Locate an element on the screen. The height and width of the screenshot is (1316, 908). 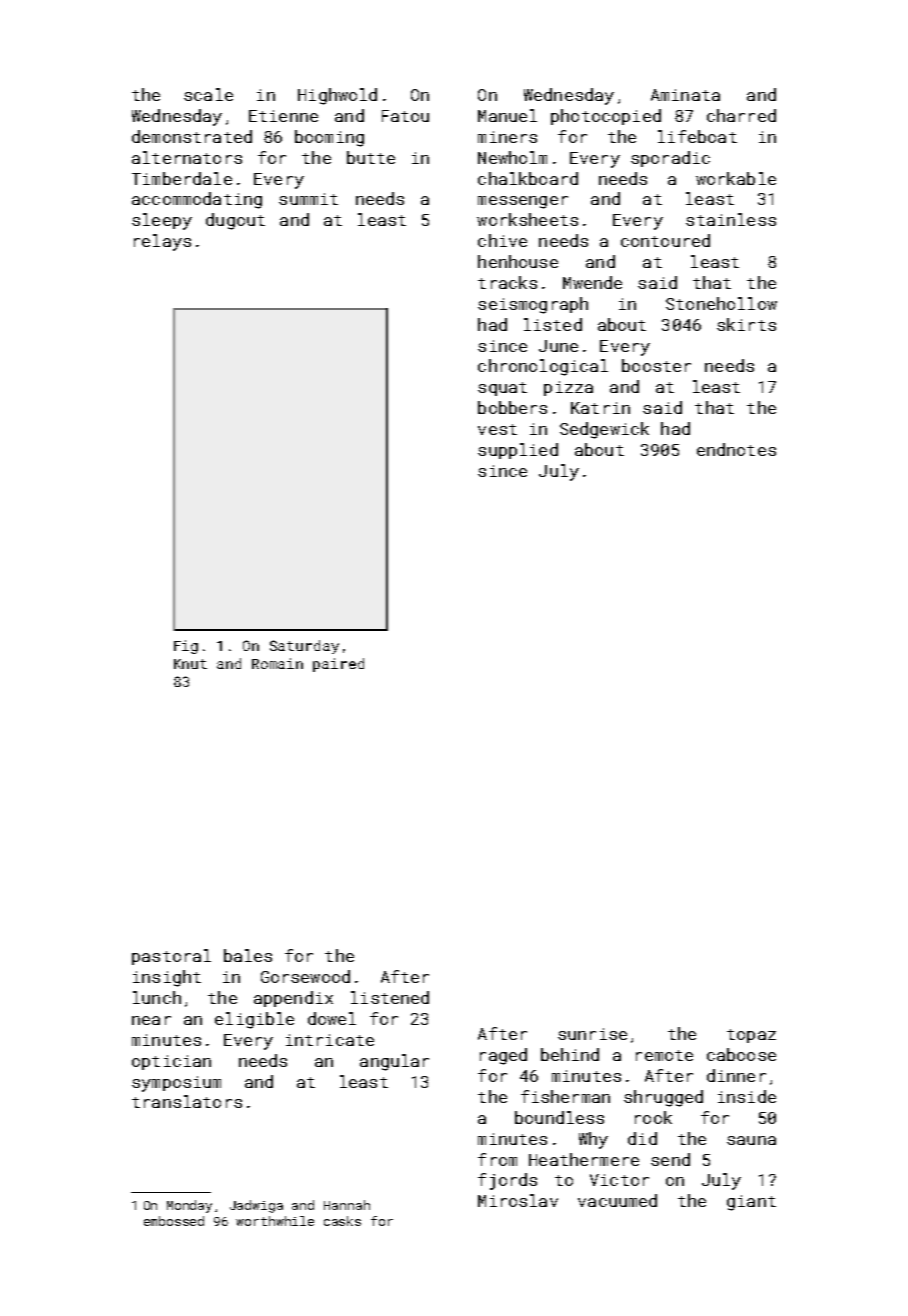
Manuel is located at coordinates (507, 115).
